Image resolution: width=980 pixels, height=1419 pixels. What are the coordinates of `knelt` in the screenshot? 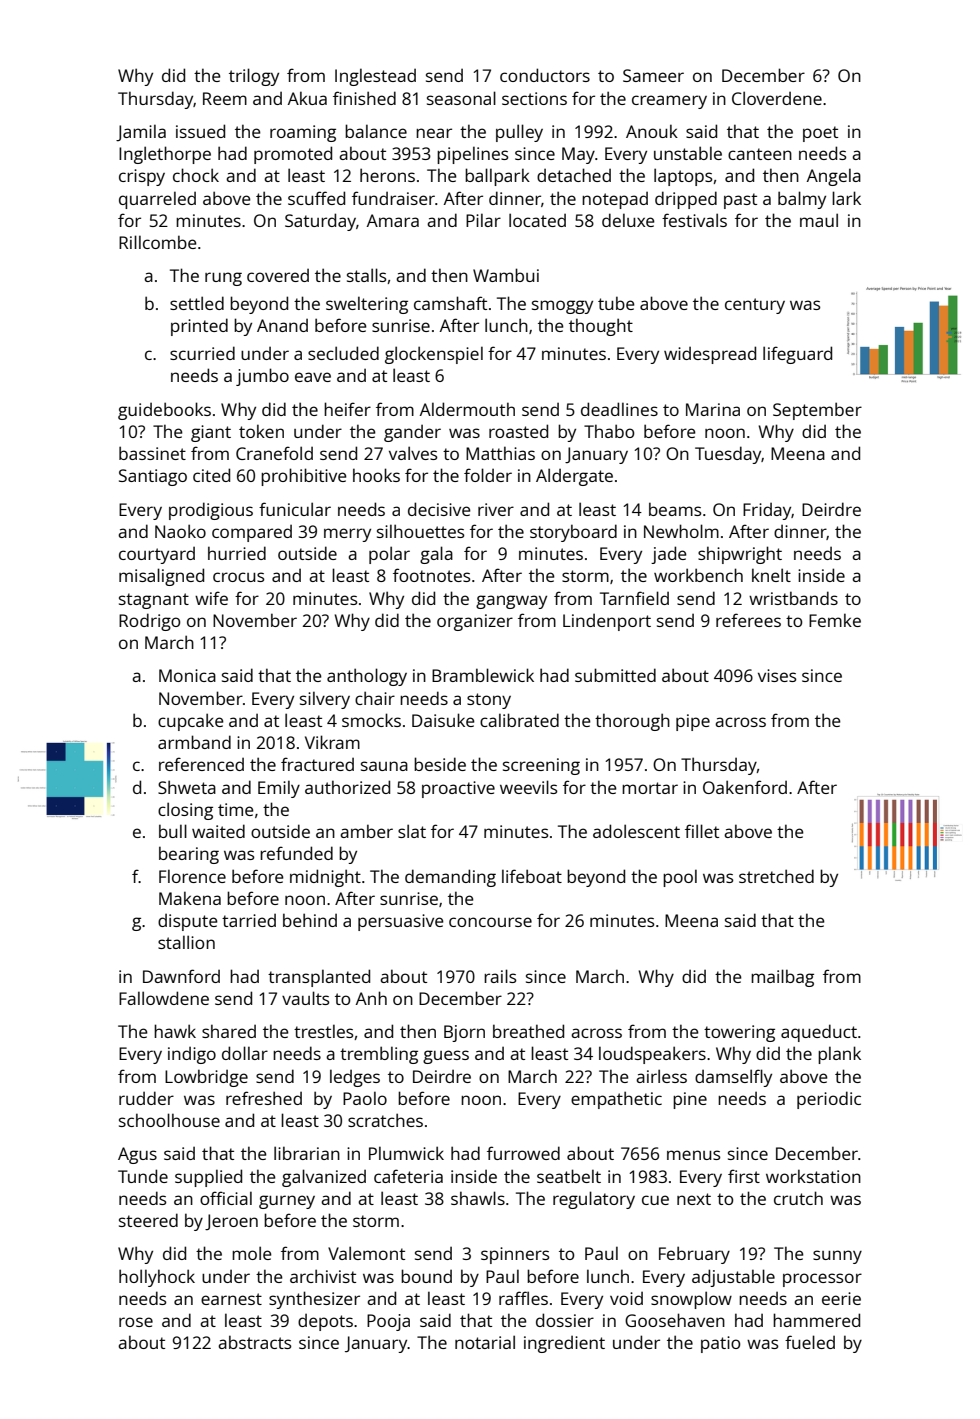 It's located at (771, 575).
